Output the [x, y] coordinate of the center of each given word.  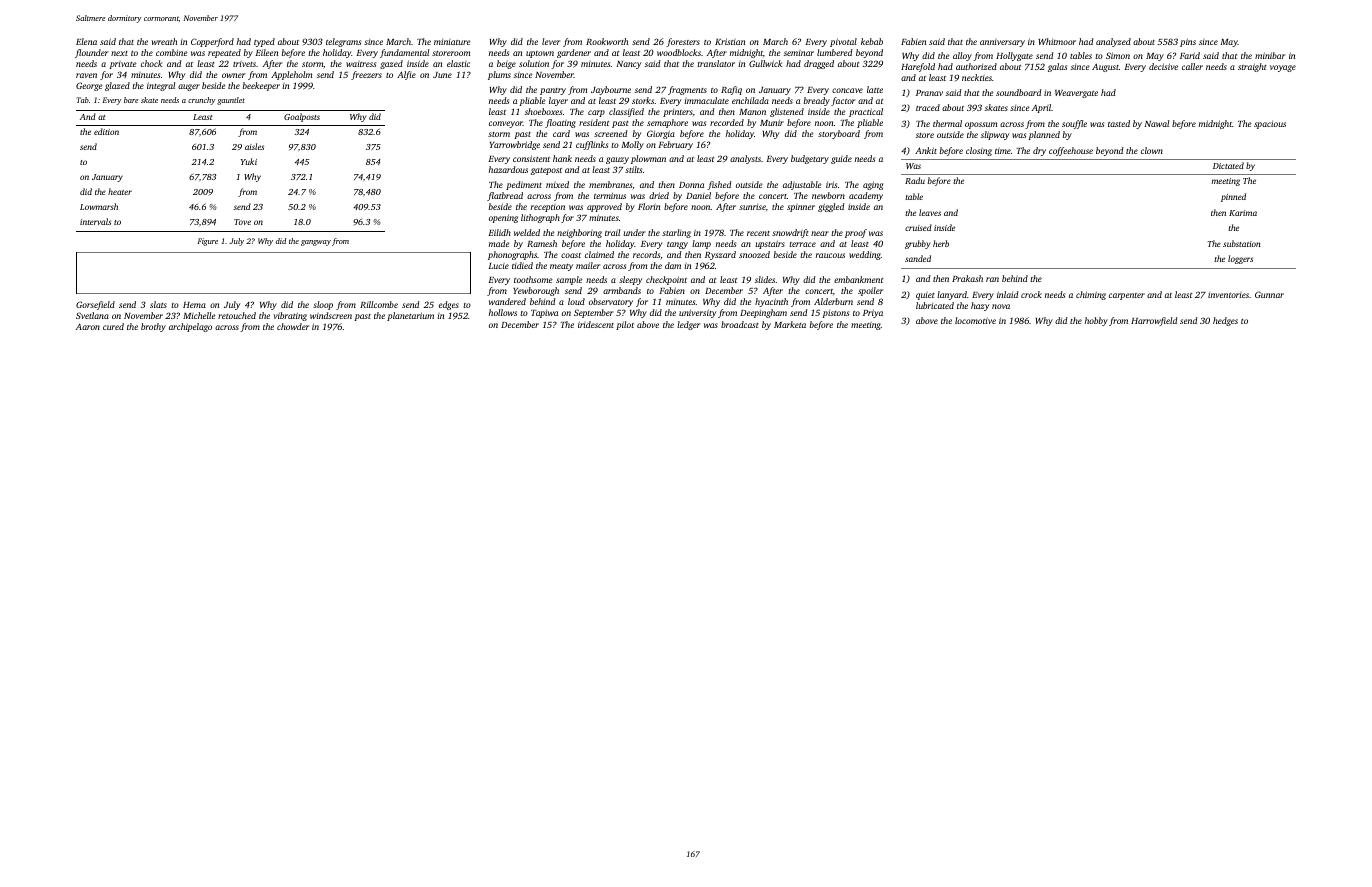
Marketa [790, 324]
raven [86, 75]
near [820, 233]
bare [131, 100]
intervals [95, 221]
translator [716, 63]
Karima [1243, 213]
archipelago [190, 327]
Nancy [628, 65]
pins [1188, 42]
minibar [1270, 55]
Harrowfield [1154, 321]
